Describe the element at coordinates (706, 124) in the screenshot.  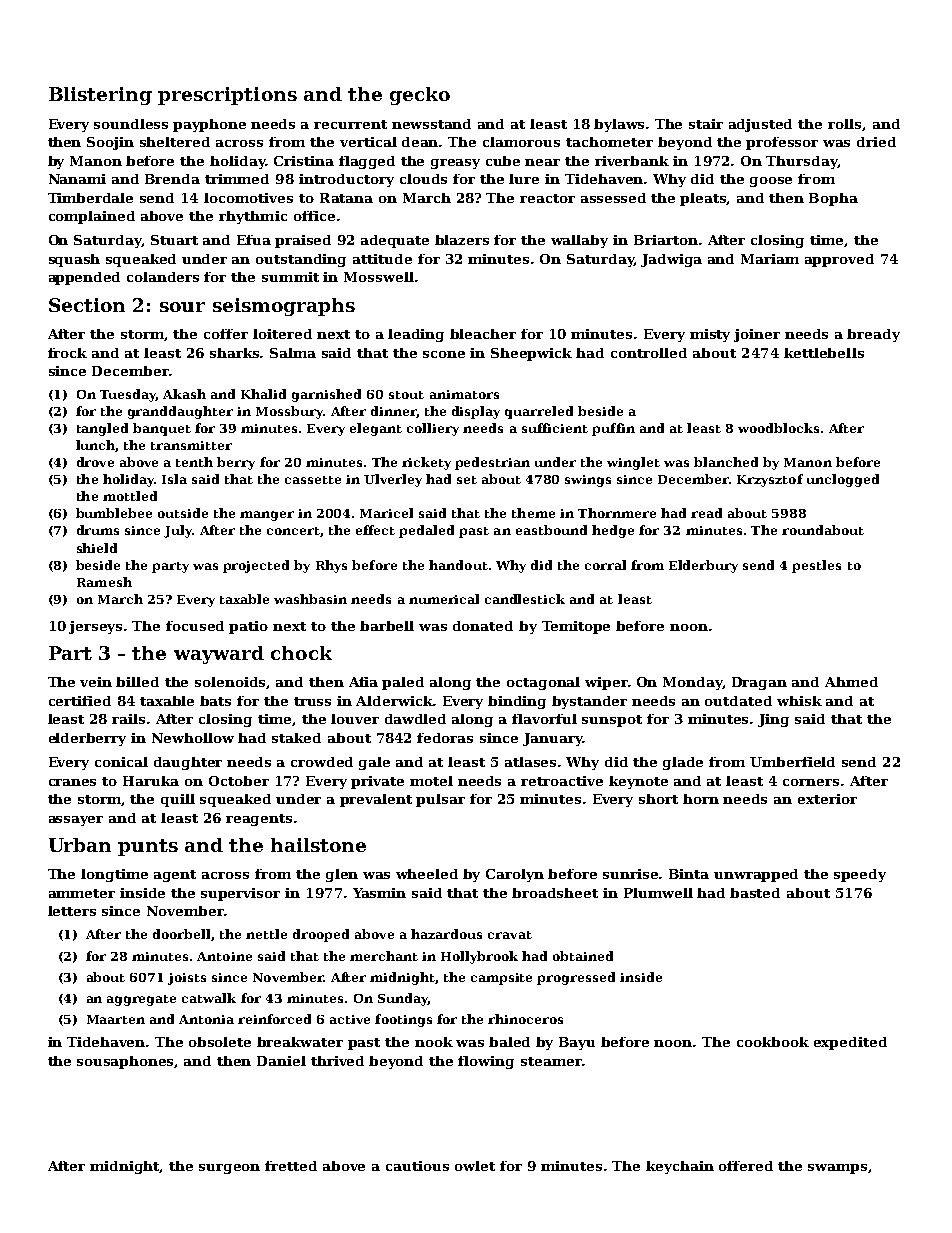
I see `stair` at that location.
